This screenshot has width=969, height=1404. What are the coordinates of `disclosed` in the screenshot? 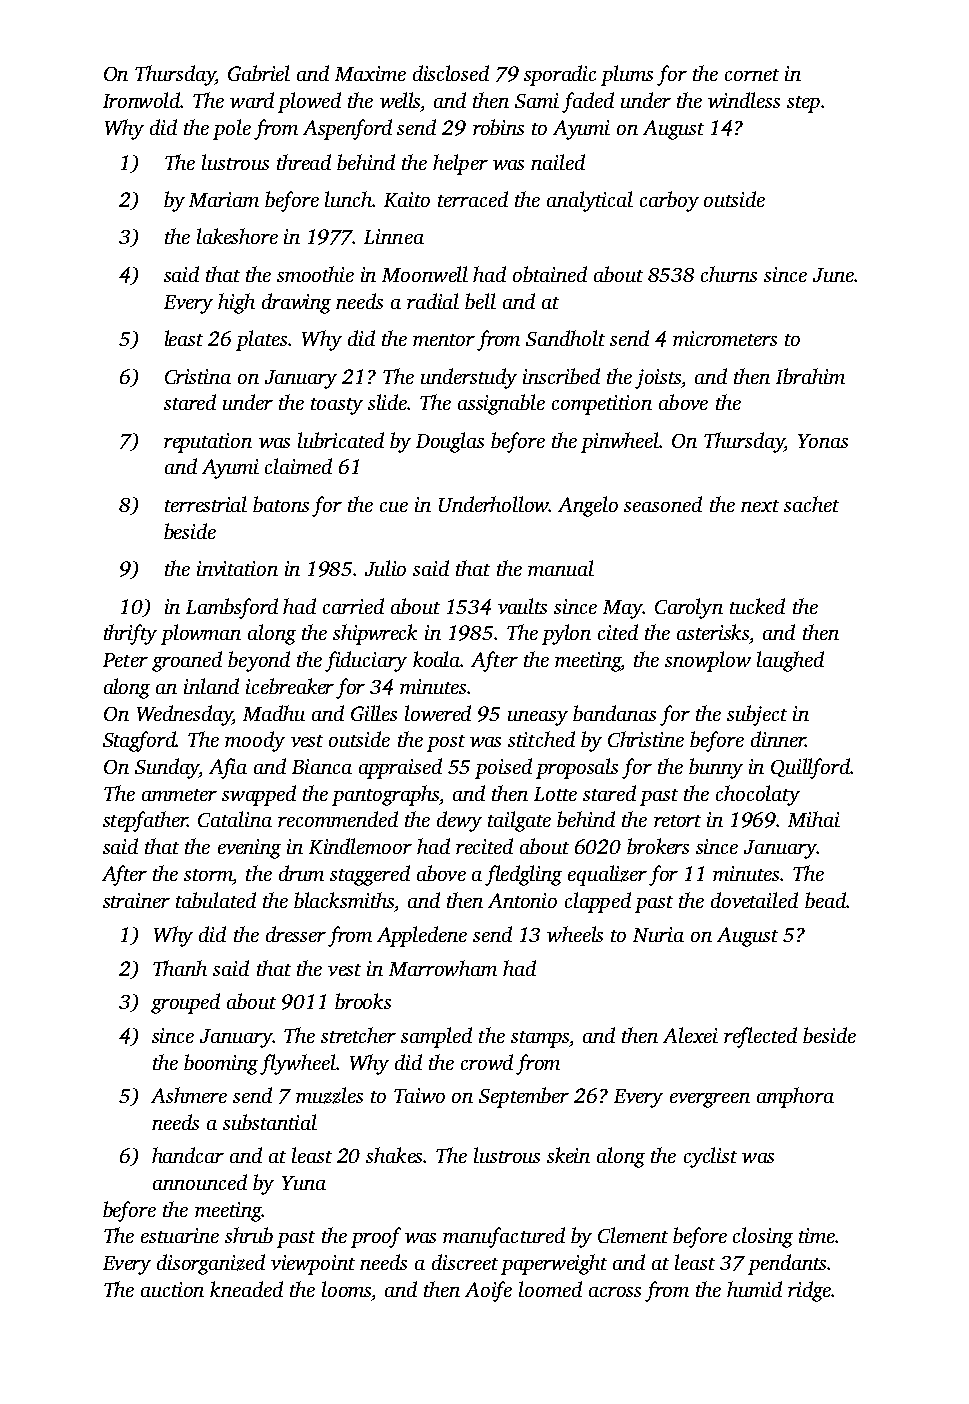 It's located at (451, 73).
